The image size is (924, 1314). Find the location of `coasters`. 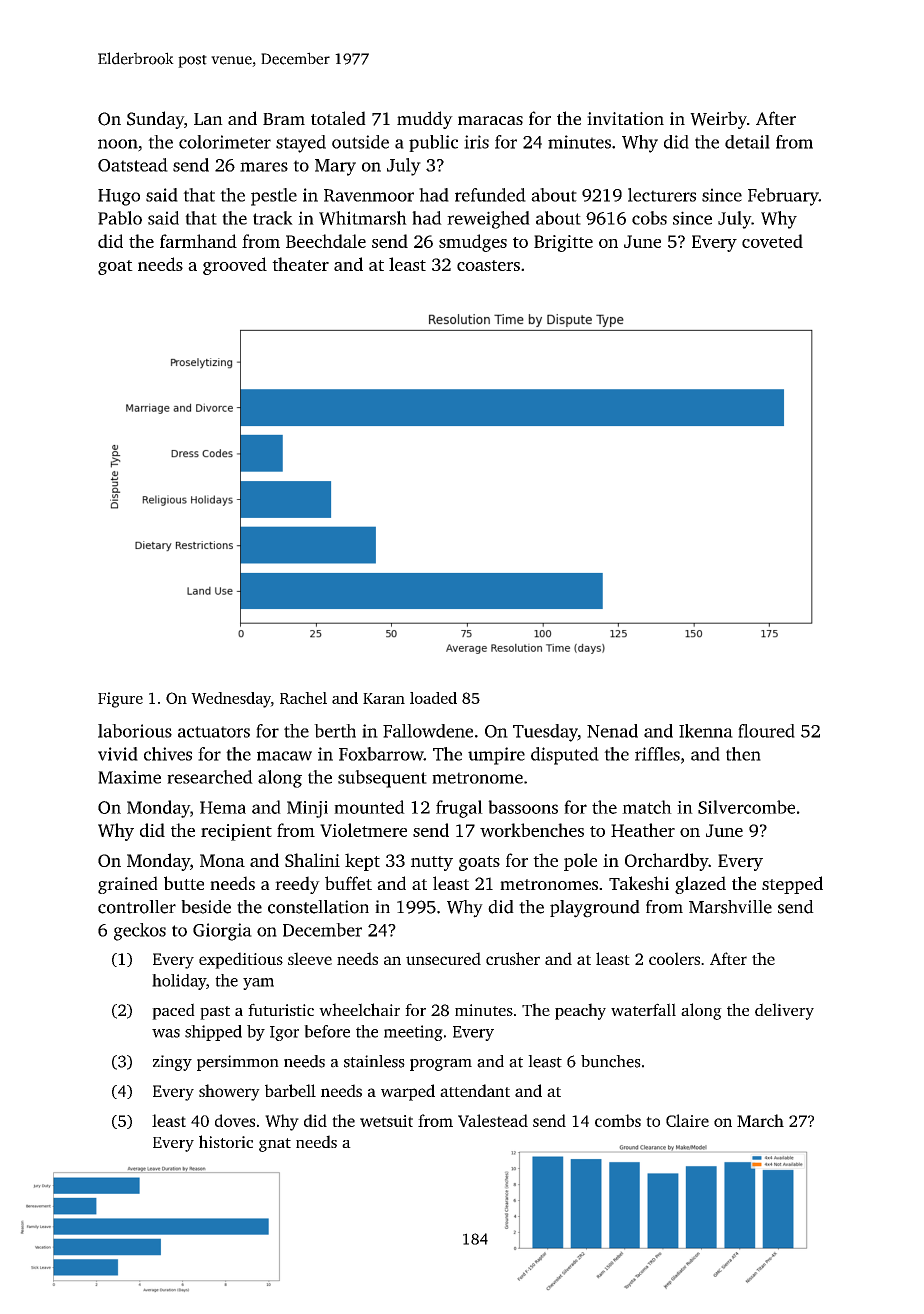

coasters is located at coordinates (488, 265).
